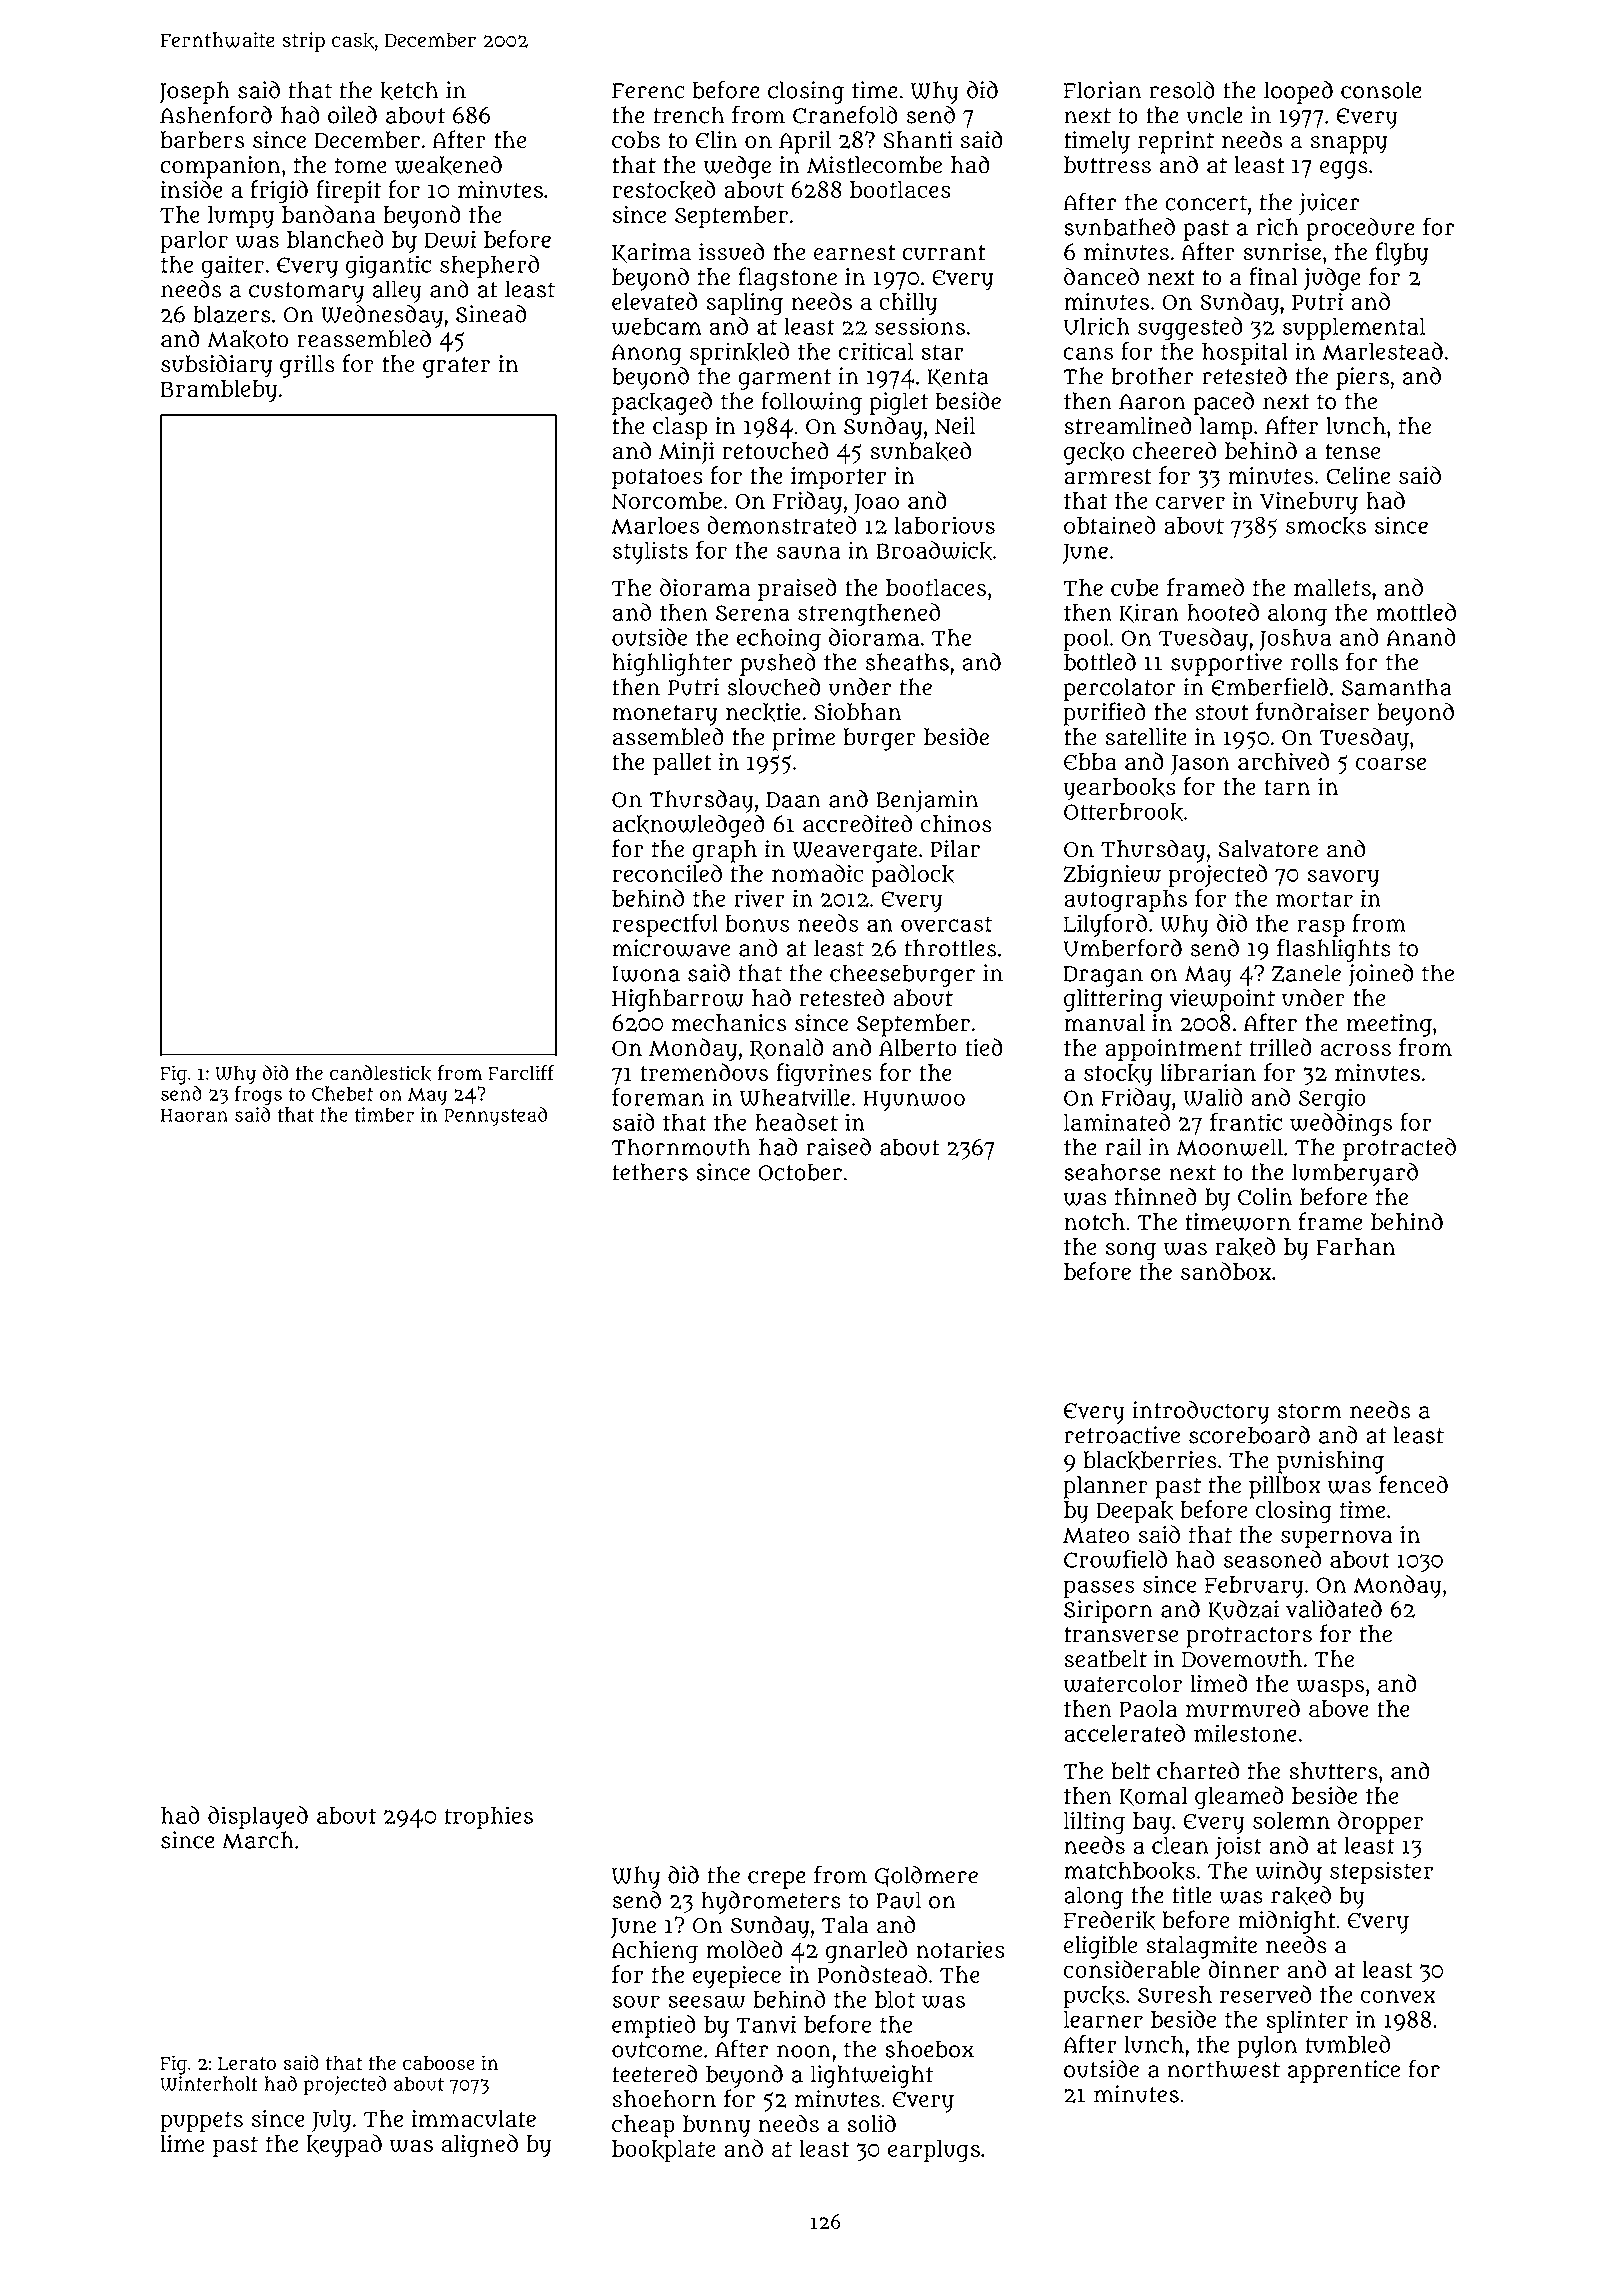  I want to click on piers, so click(1362, 378).
